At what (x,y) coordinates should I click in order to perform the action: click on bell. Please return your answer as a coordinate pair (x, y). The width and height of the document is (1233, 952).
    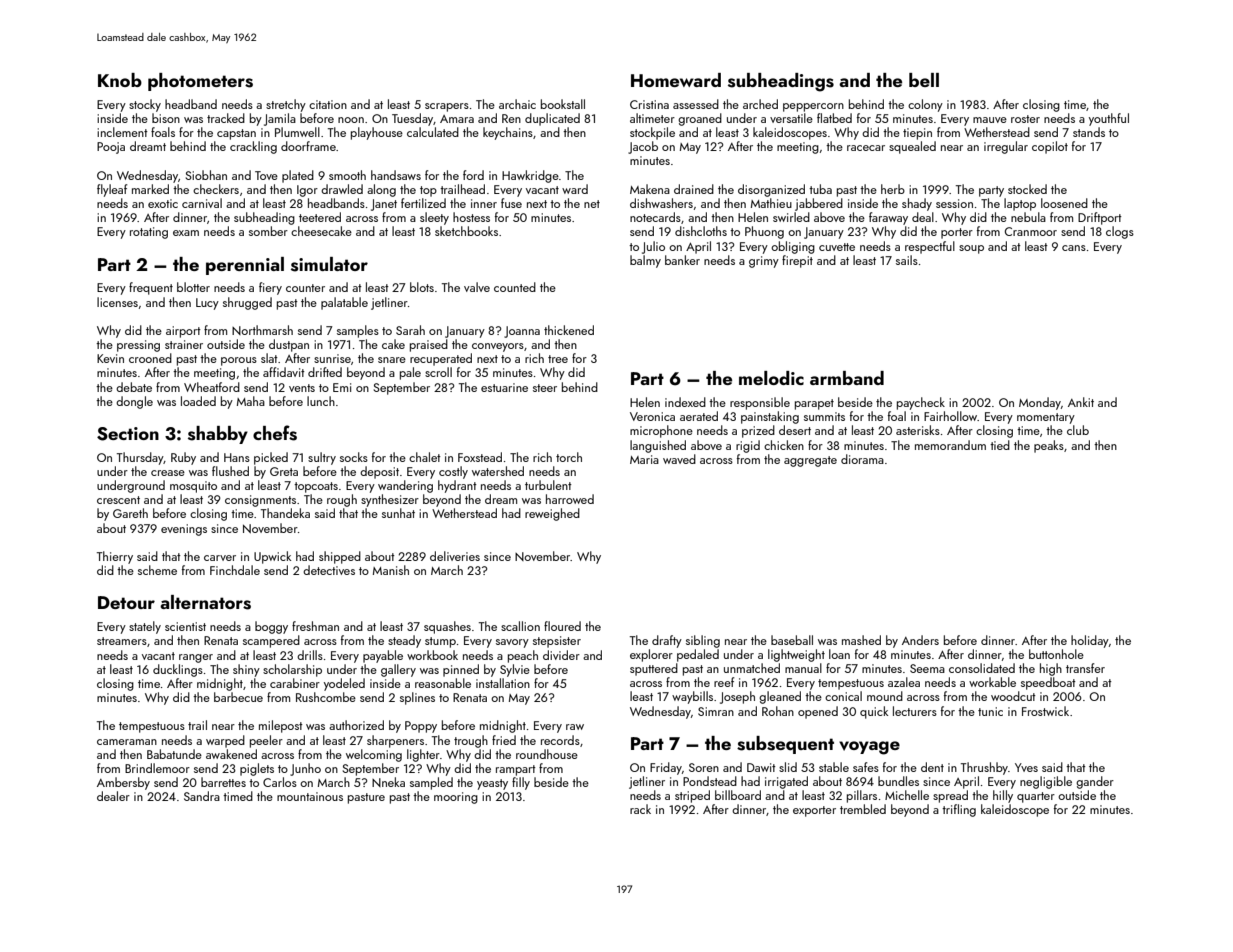
    Looking at the image, I should click on (924, 80).
